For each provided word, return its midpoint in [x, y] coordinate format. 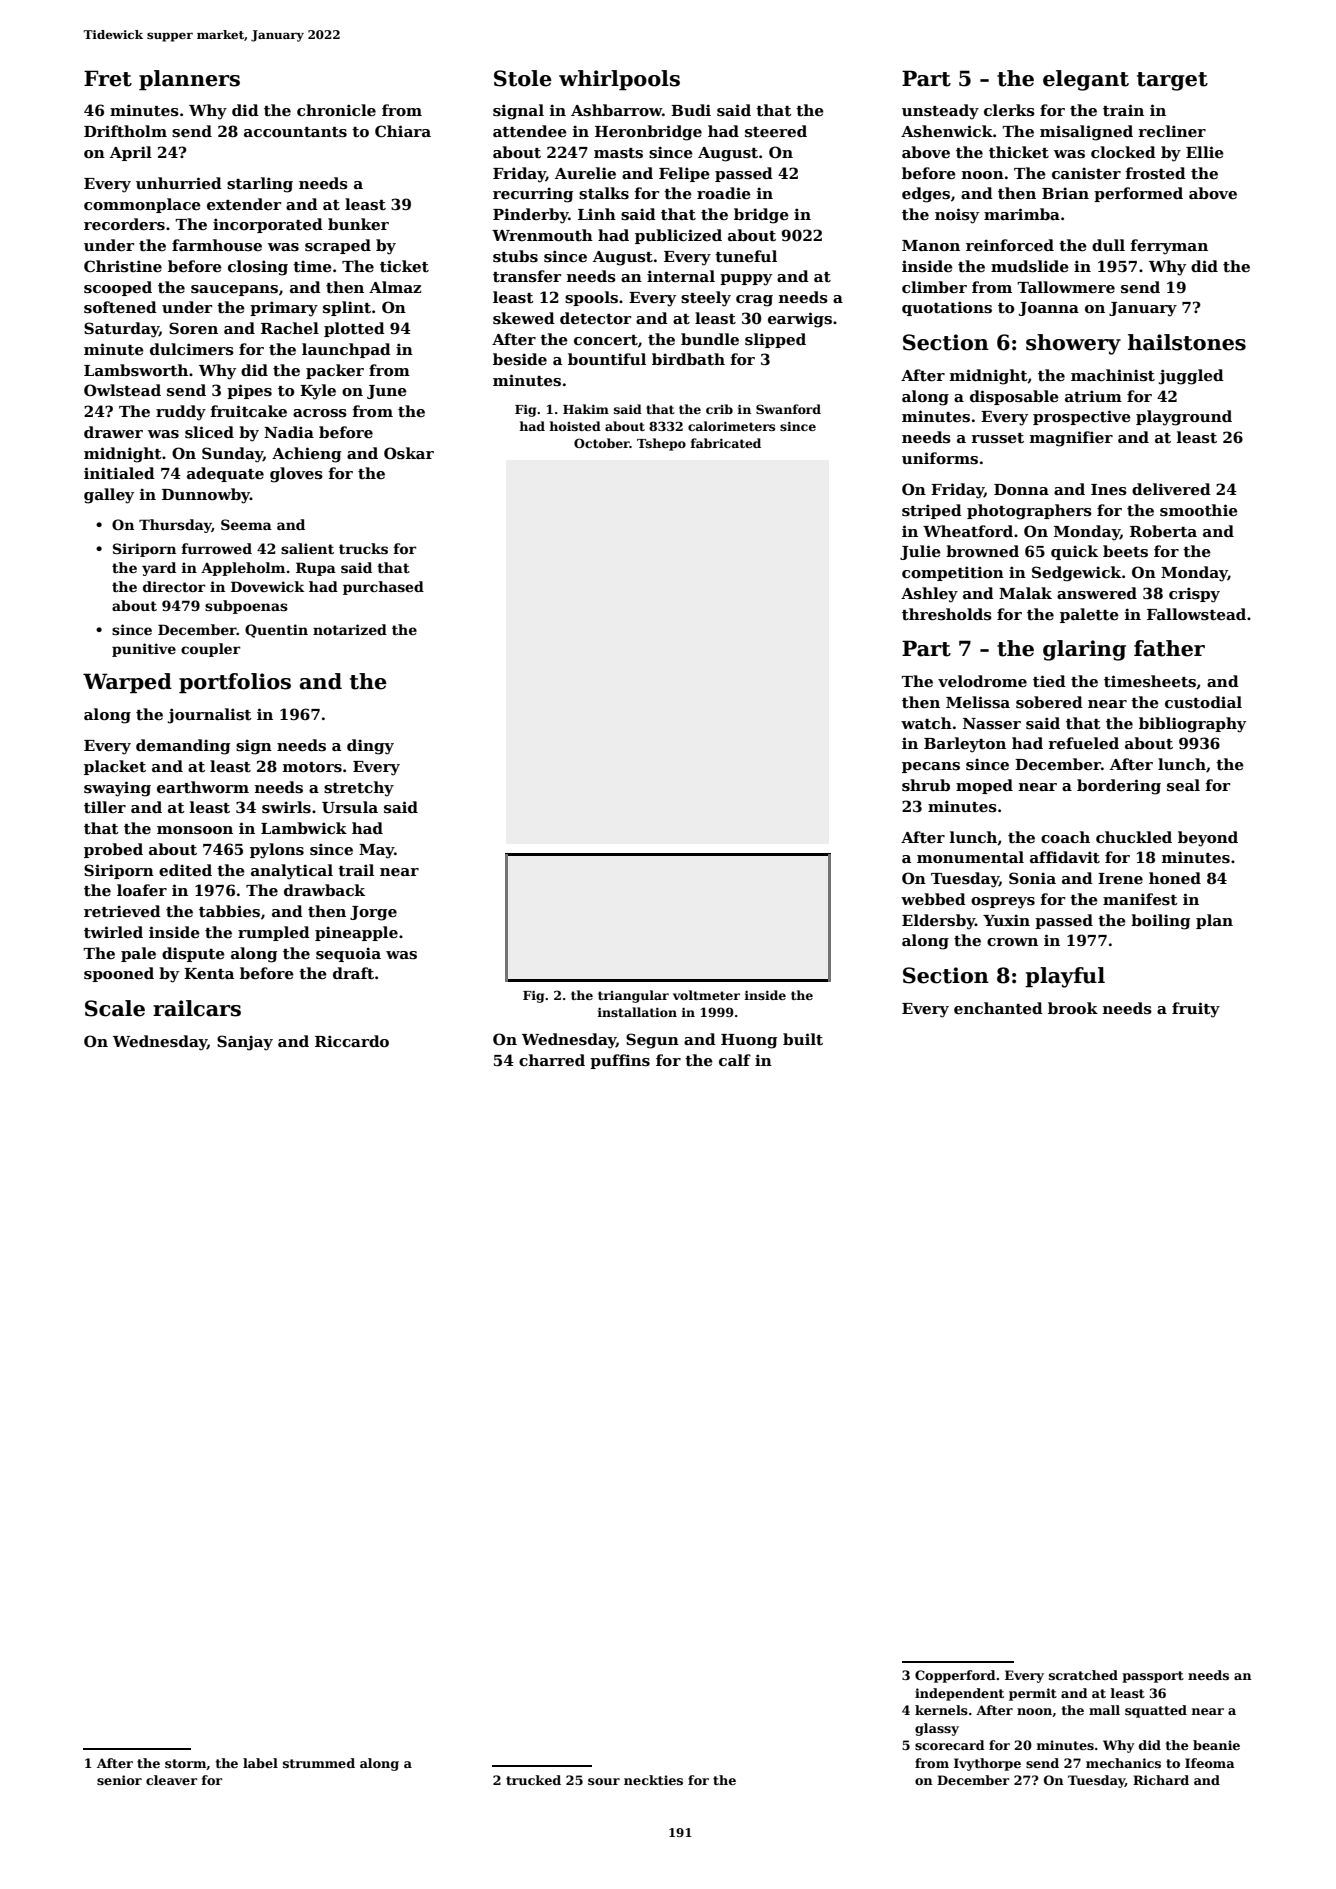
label [260, 1763]
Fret [108, 78]
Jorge [373, 913]
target [1172, 81]
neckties [653, 1780]
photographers [1029, 512]
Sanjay [245, 1043]
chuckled [1134, 837]
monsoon [195, 830]
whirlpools [619, 80]
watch [926, 723]
